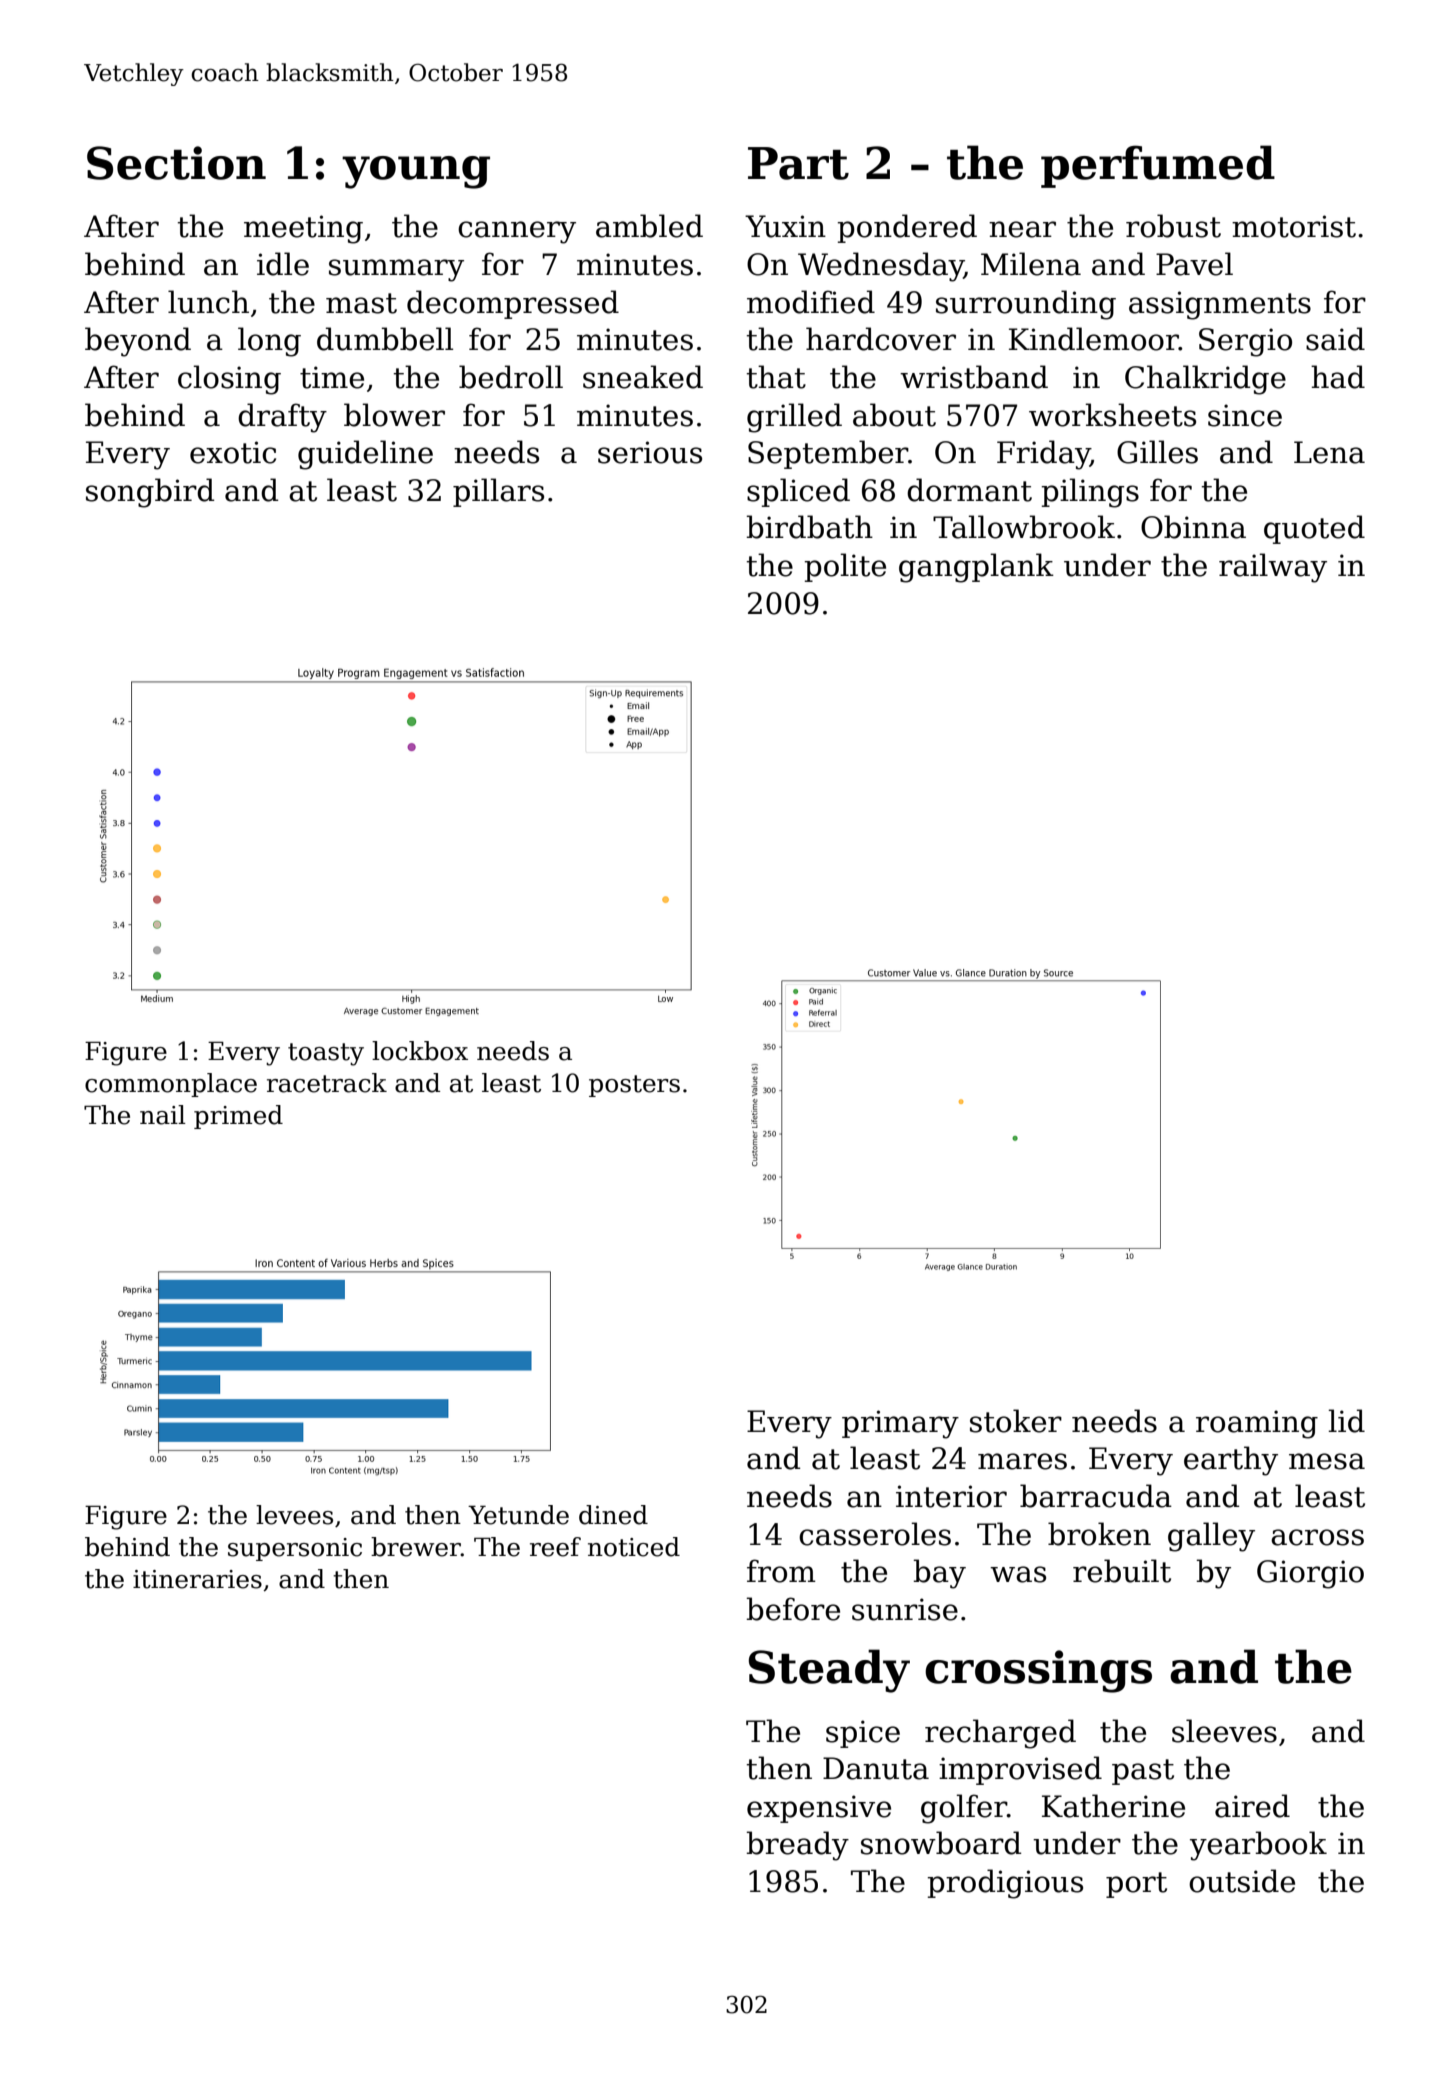  What do you see at coordinates (809, 527) in the screenshot?
I see `birdbath` at bounding box center [809, 527].
